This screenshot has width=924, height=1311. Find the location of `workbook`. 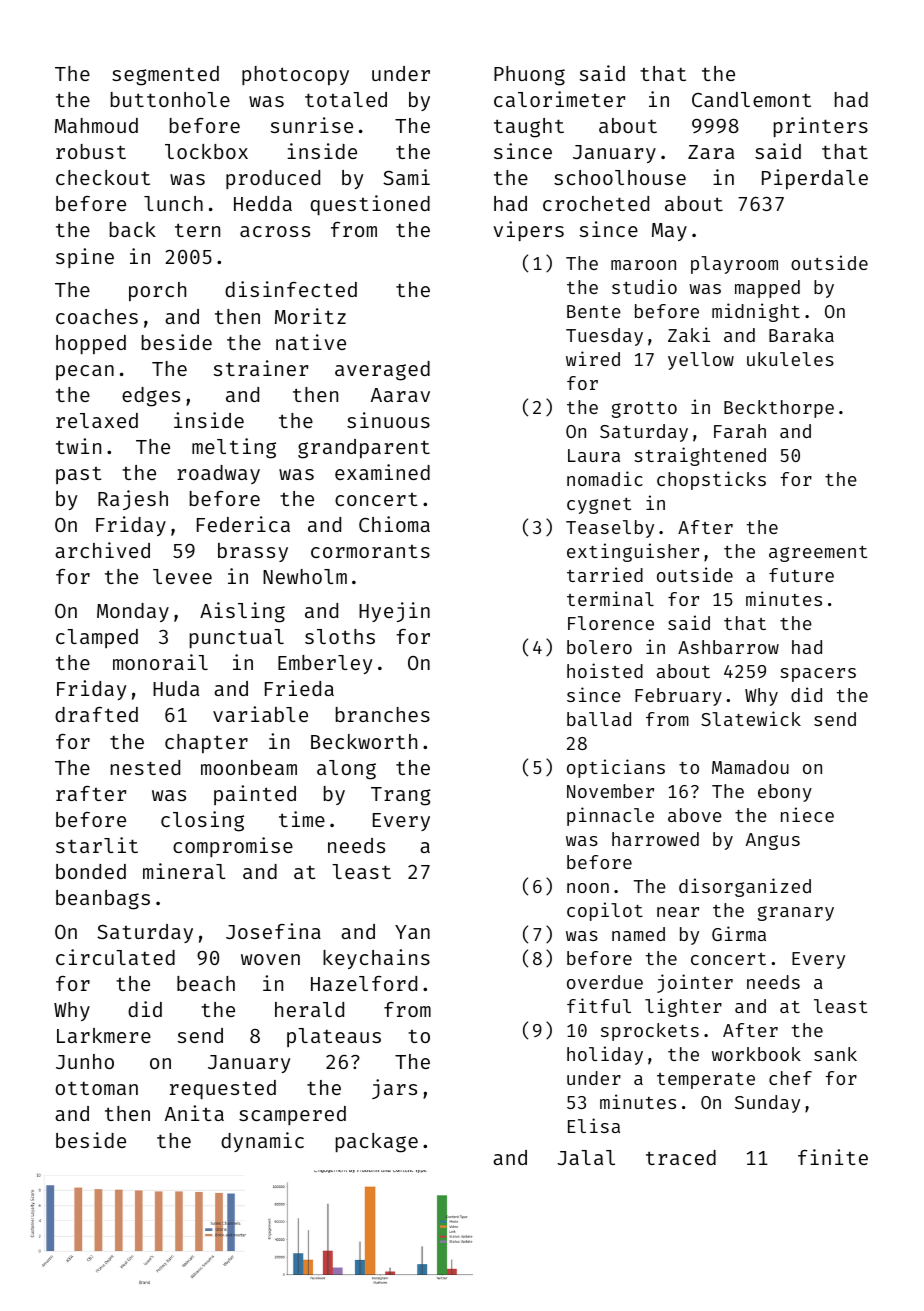

workbook is located at coordinates (756, 1054).
